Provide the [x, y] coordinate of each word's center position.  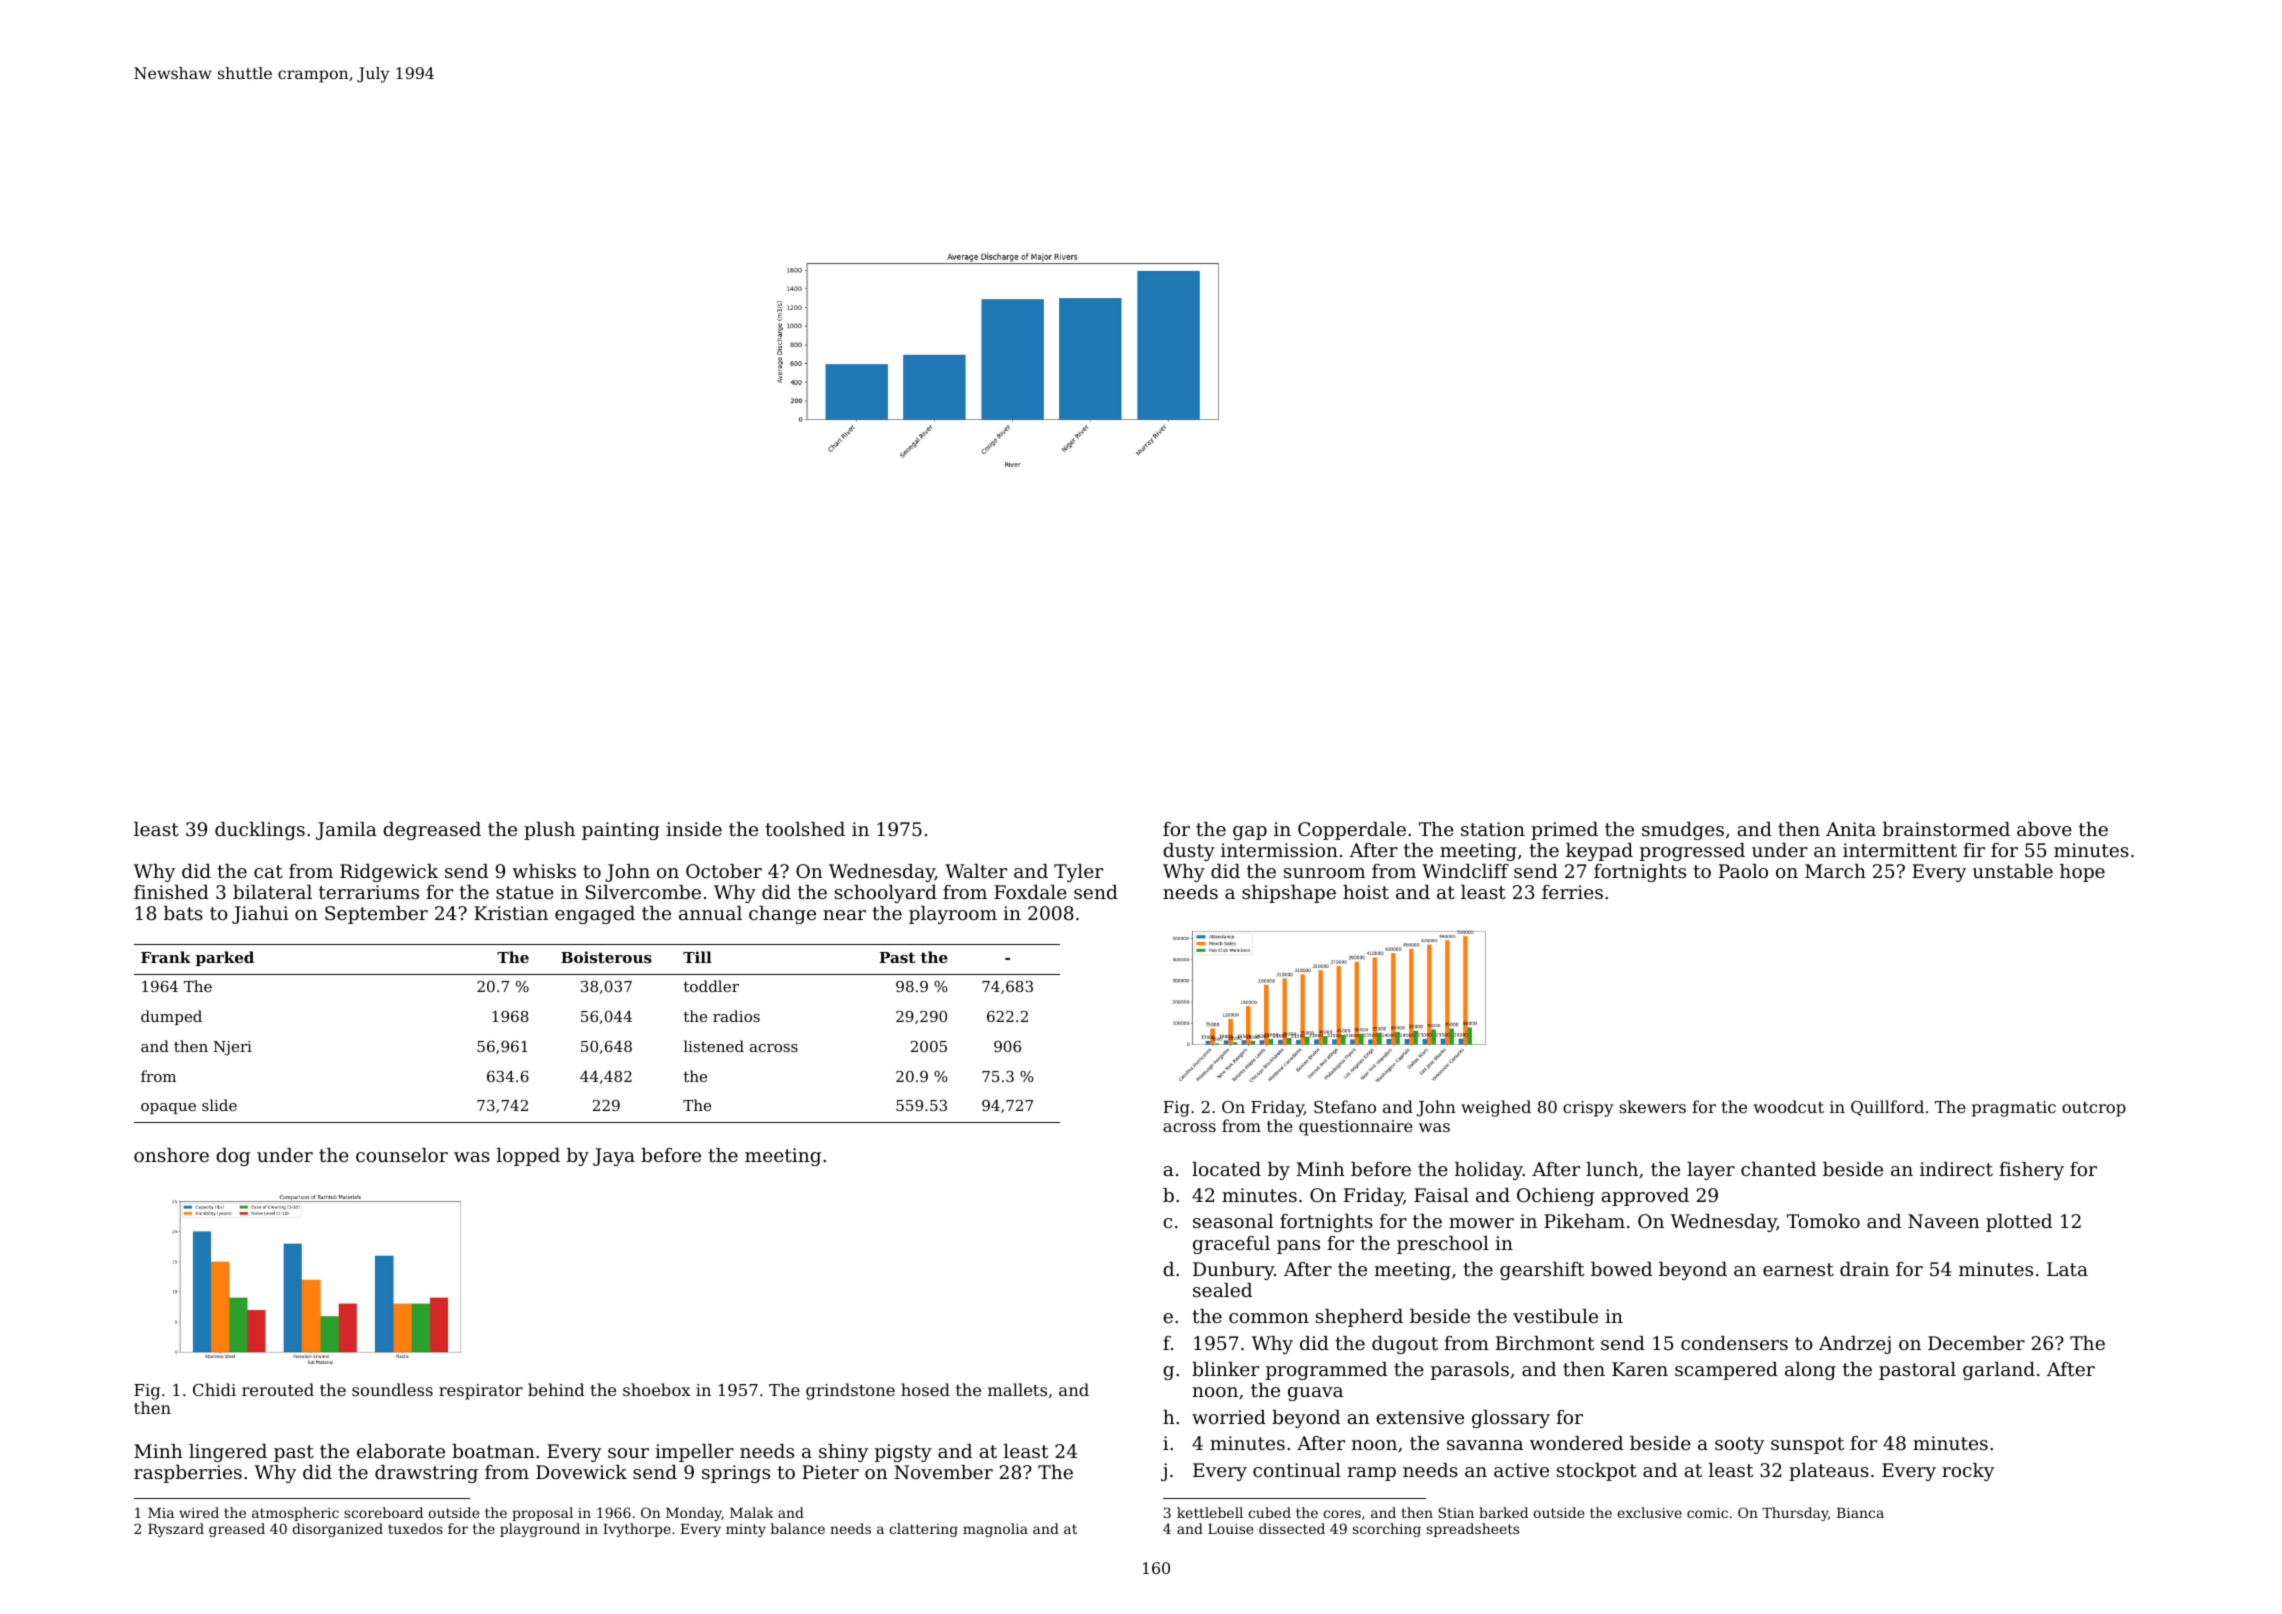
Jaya [614, 1157]
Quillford [1887, 1108]
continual [1297, 1470]
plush [549, 831]
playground [540, 1530]
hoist [1366, 892]
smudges [1683, 831]
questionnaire [1356, 1128]
